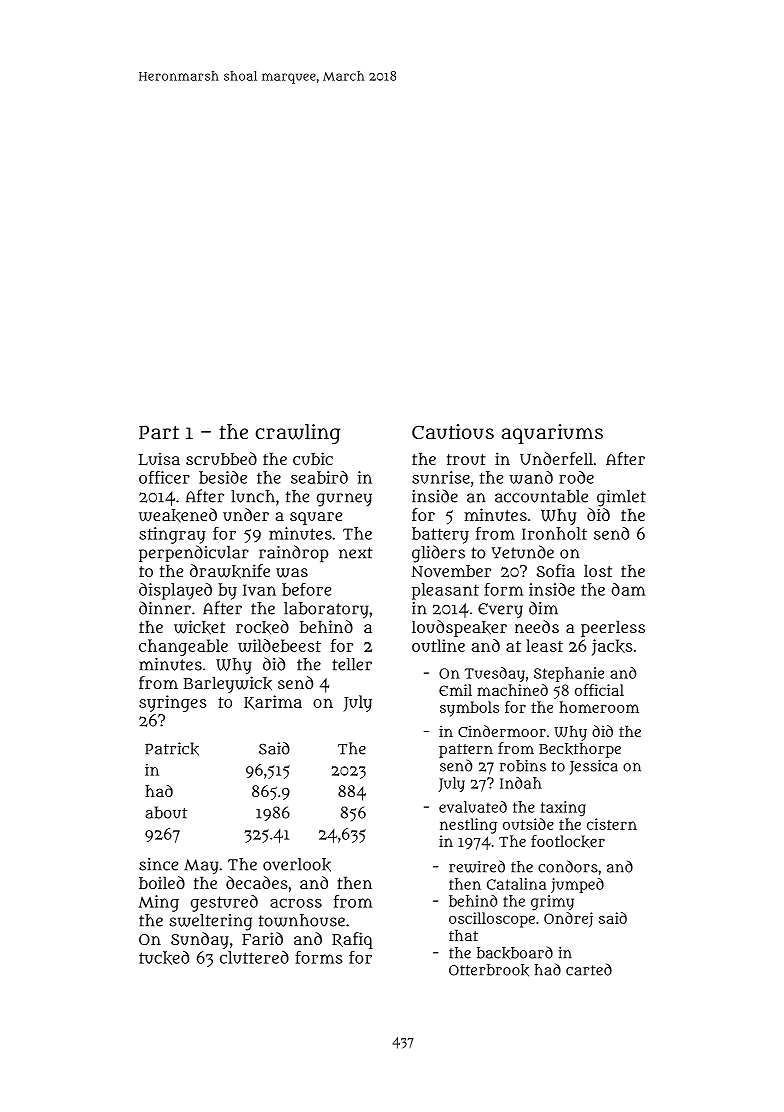  I want to click on homeroom, so click(599, 707).
